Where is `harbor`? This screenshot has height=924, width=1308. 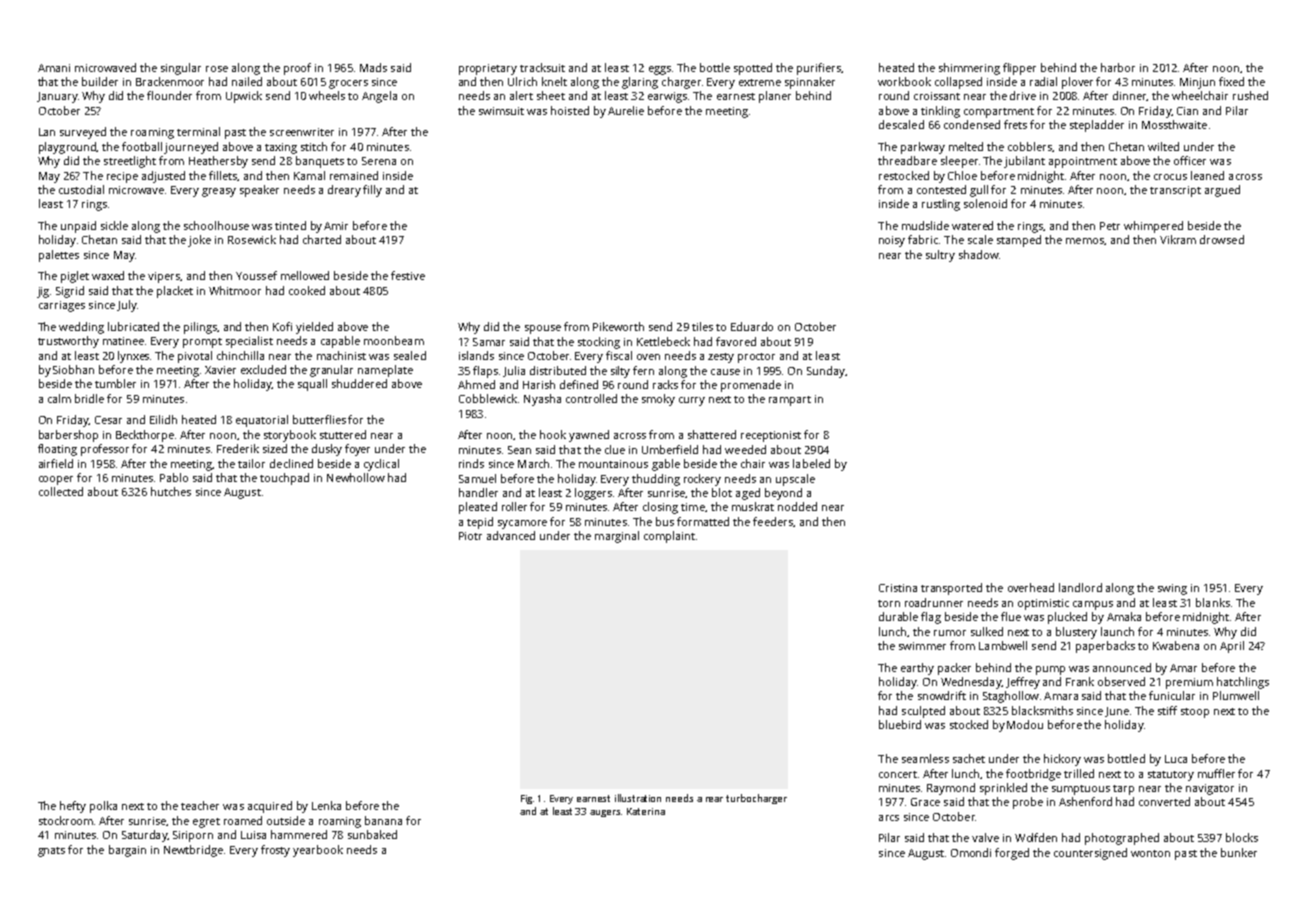 harbor is located at coordinates (1118, 67).
